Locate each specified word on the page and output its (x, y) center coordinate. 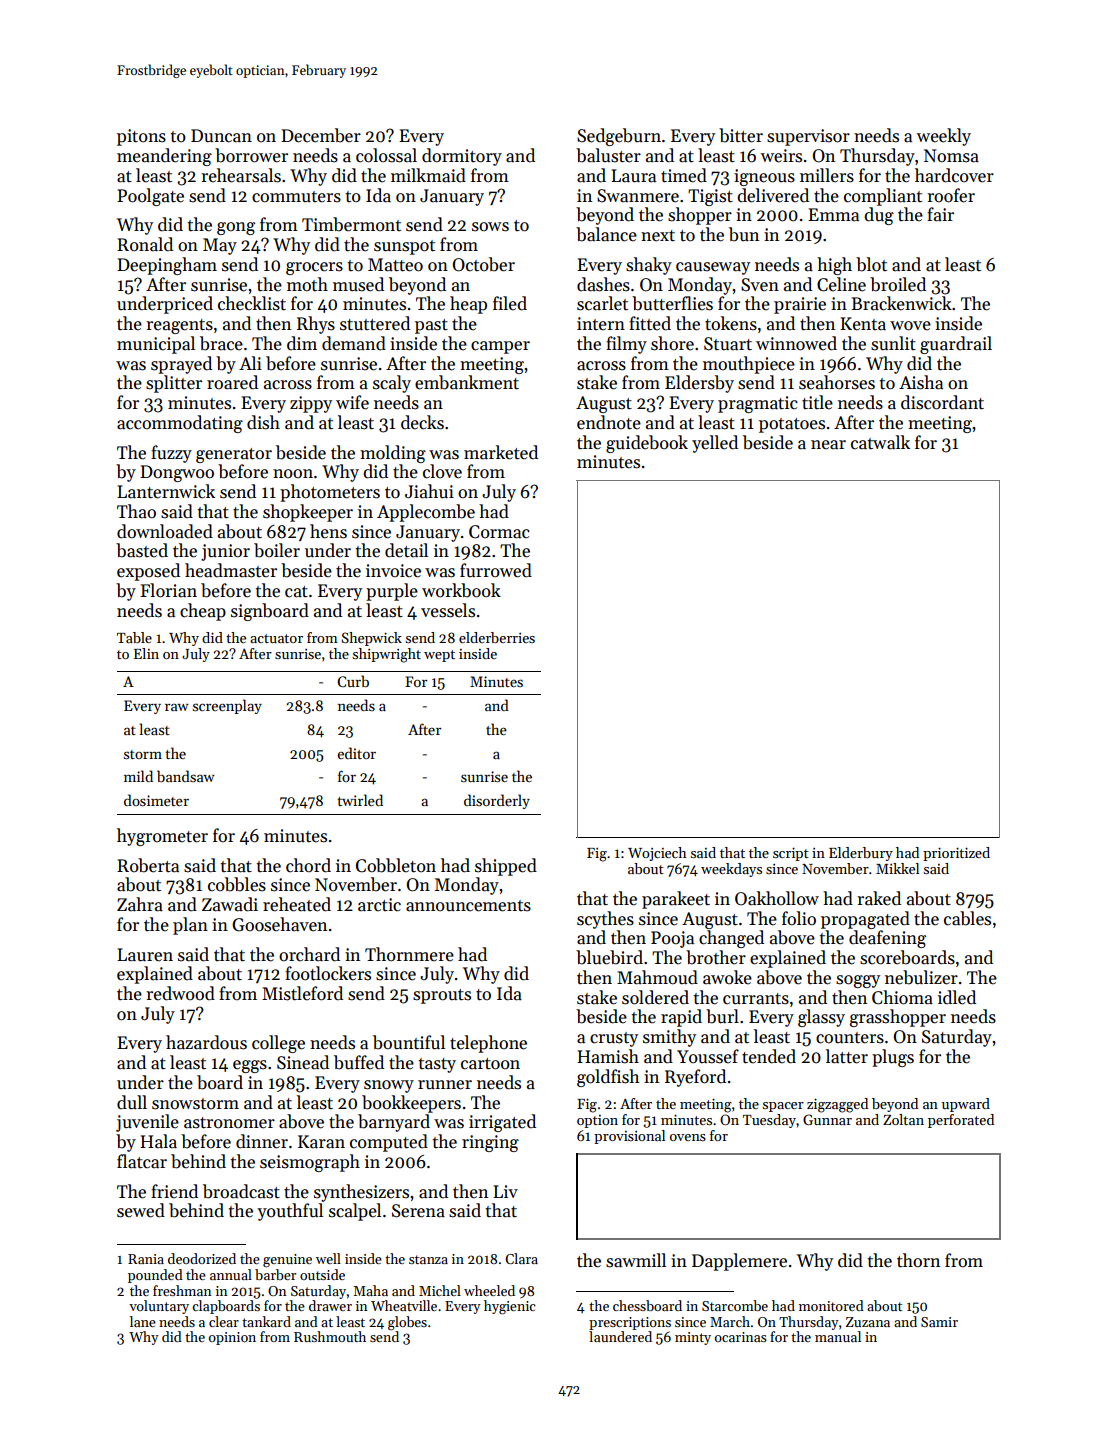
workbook (461, 590)
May (220, 246)
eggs (250, 1066)
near (828, 445)
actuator (276, 638)
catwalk (880, 442)
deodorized (202, 1258)
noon (293, 474)
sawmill (636, 1260)
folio (799, 918)
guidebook (647, 444)
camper (500, 347)
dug (879, 216)
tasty (437, 1065)
